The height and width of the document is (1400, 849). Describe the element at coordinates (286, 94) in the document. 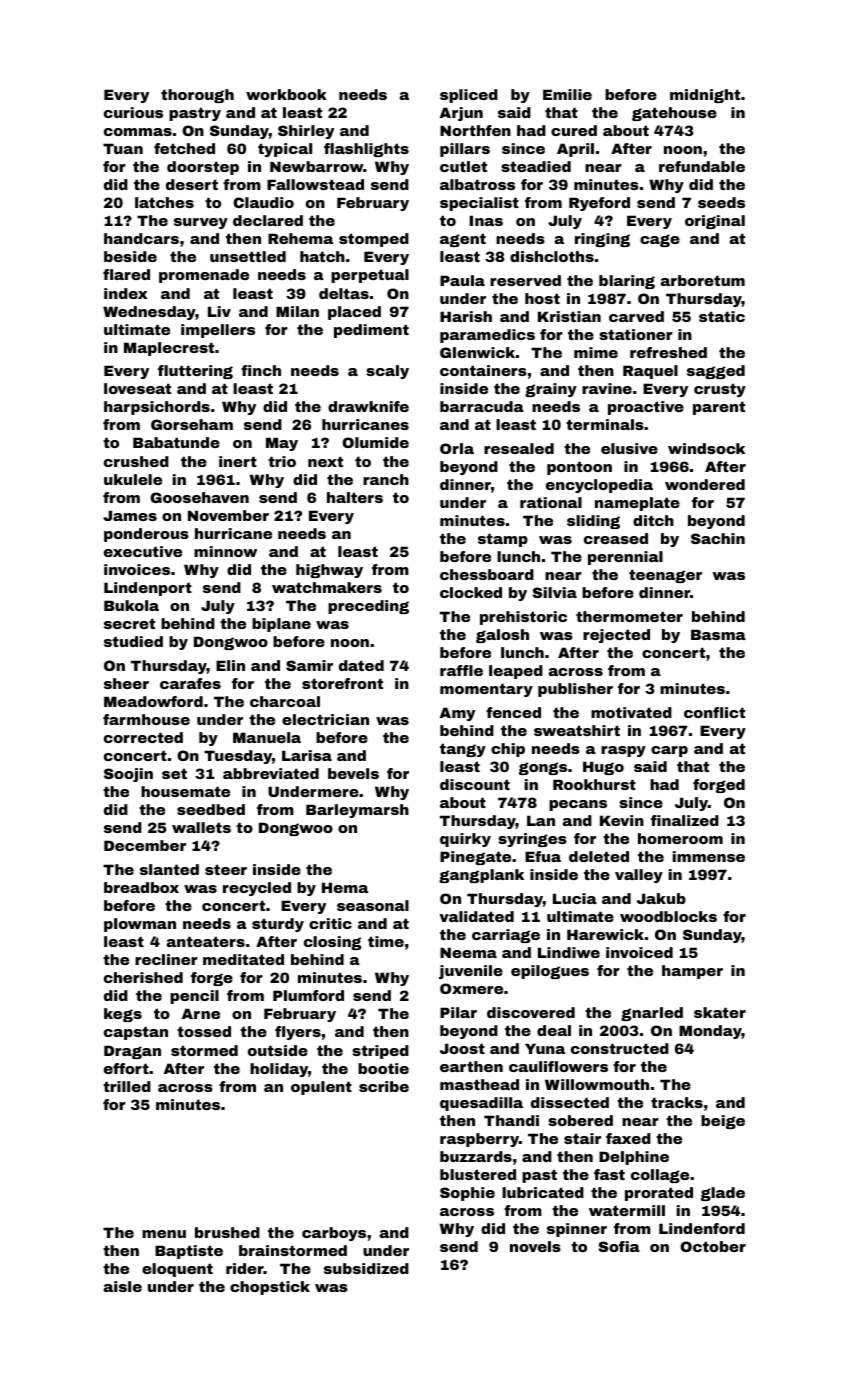

I see `workbook` at that location.
